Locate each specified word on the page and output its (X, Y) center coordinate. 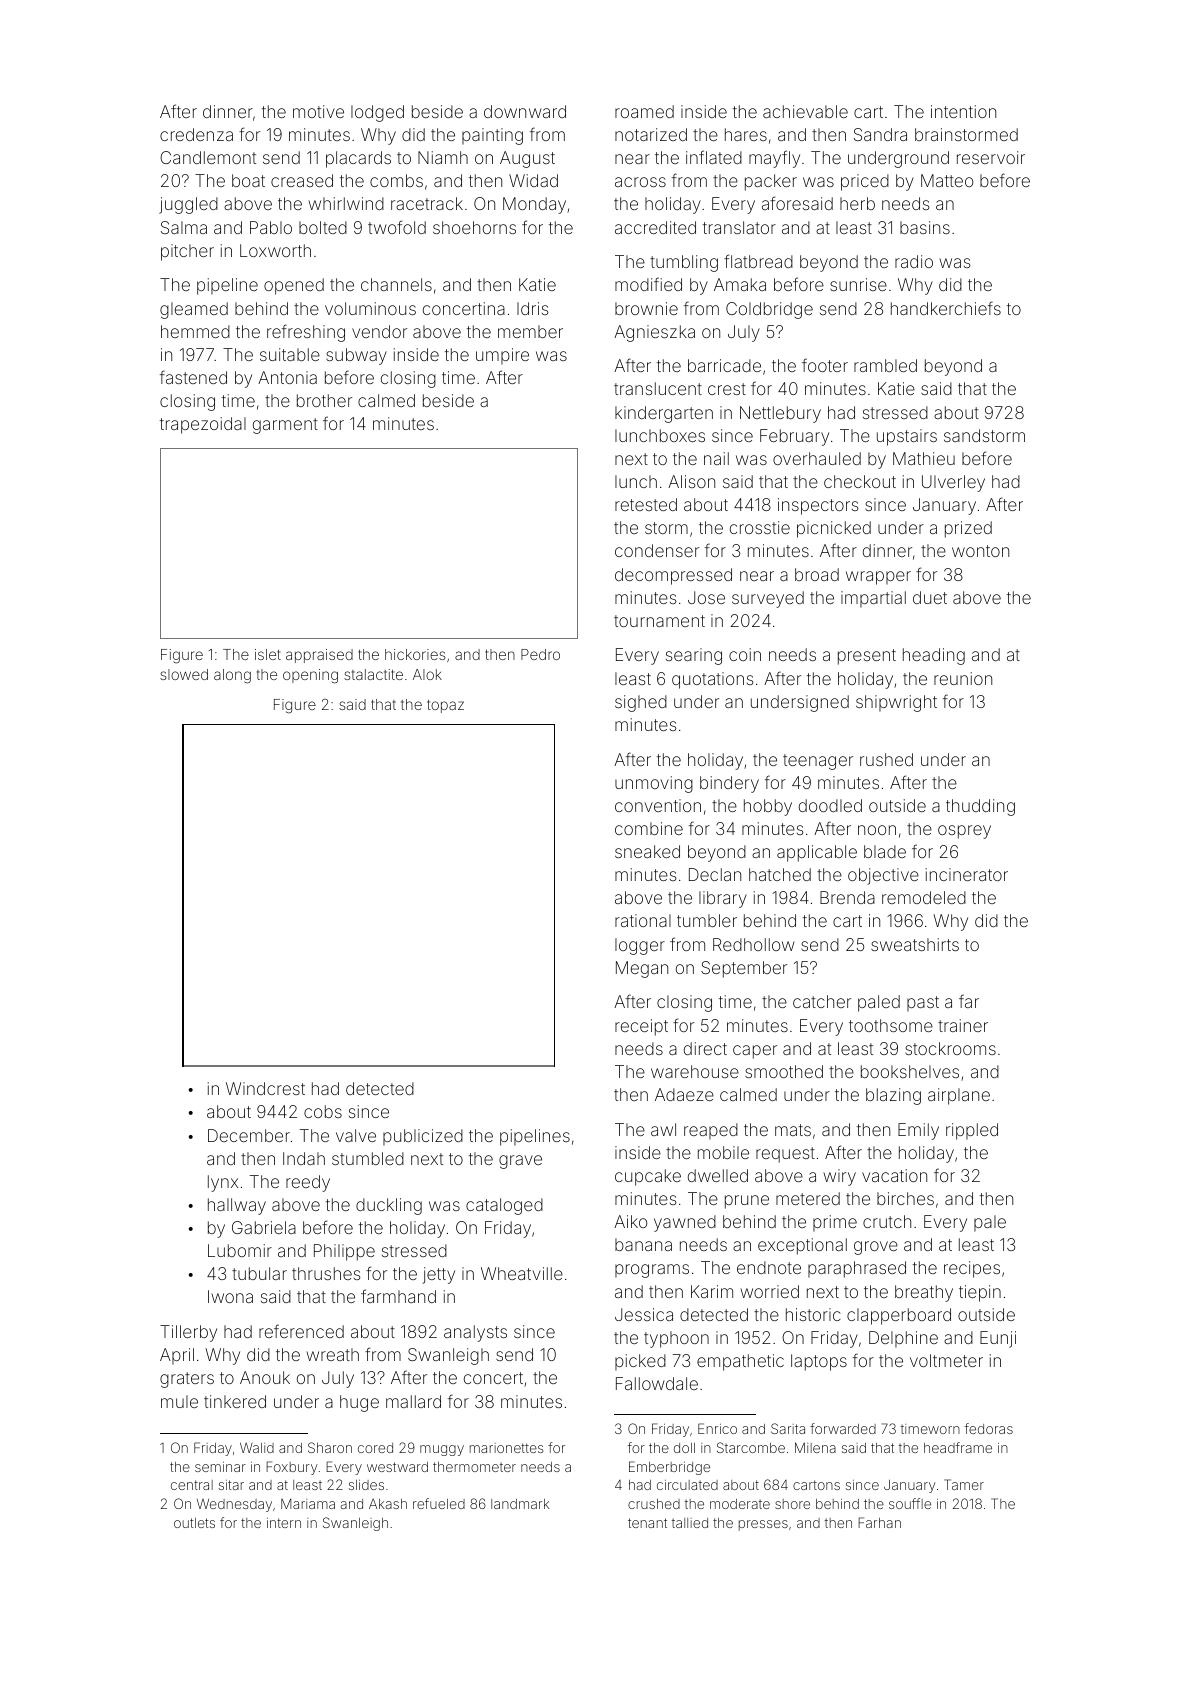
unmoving (654, 784)
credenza (196, 134)
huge (359, 1403)
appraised (319, 656)
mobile (723, 1152)
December (249, 1135)
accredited (655, 227)
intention (963, 111)
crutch (887, 1221)
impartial (873, 599)
